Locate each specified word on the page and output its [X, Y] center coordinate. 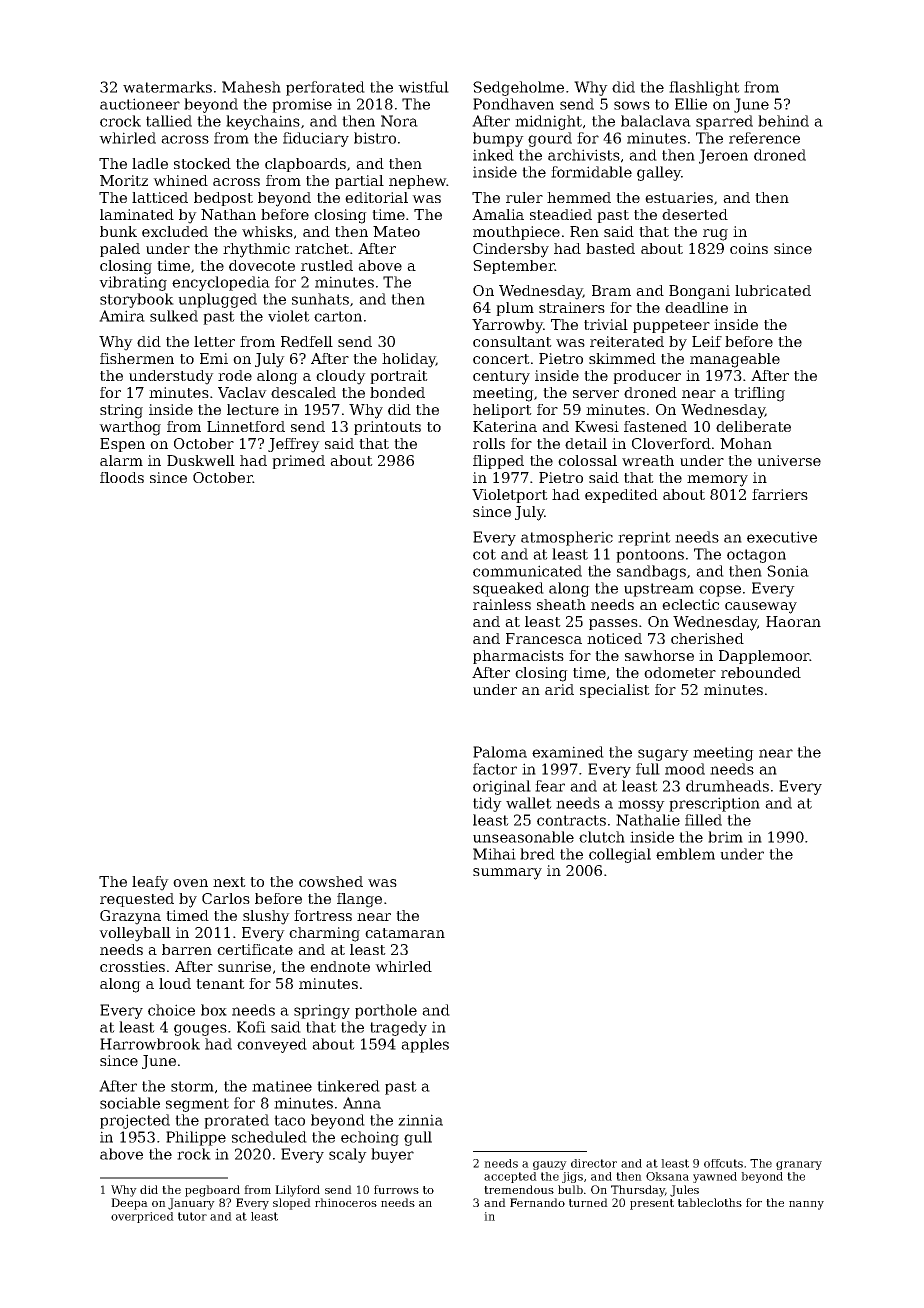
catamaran [405, 933]
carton [338, 316]
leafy [150, 883]
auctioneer [140, 104]
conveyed [272, 1045]
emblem [685, 854]
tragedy [398, 1028]
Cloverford [671, 443]
